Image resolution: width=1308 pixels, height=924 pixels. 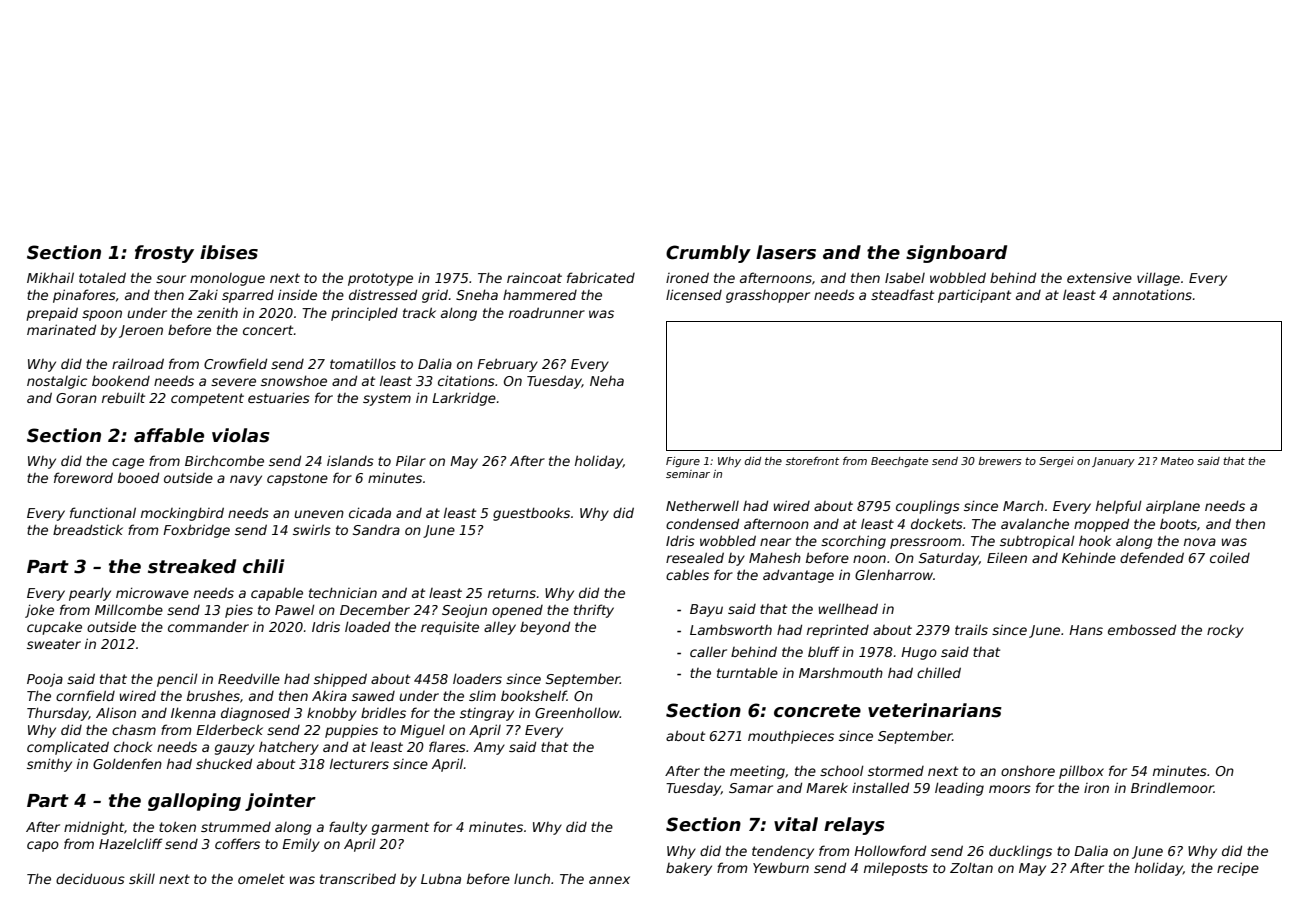 I want to click on Hugo, so click(x=919, y=653).
